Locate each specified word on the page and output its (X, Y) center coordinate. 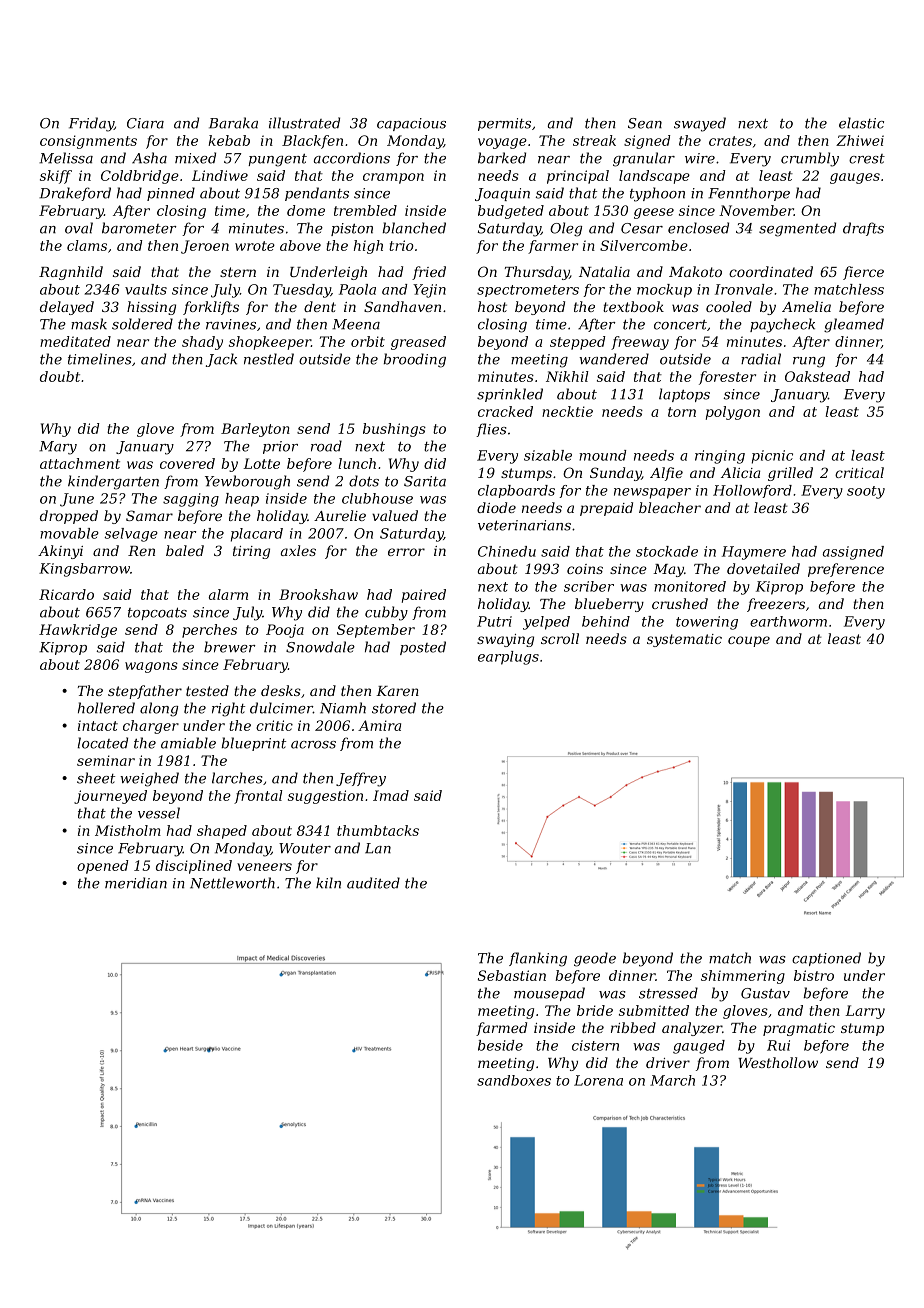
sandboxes (514, 1080)
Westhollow (778, 1062)
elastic (861, 123)
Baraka (233, 123)
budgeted (511, 212)
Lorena (598, 1080)
